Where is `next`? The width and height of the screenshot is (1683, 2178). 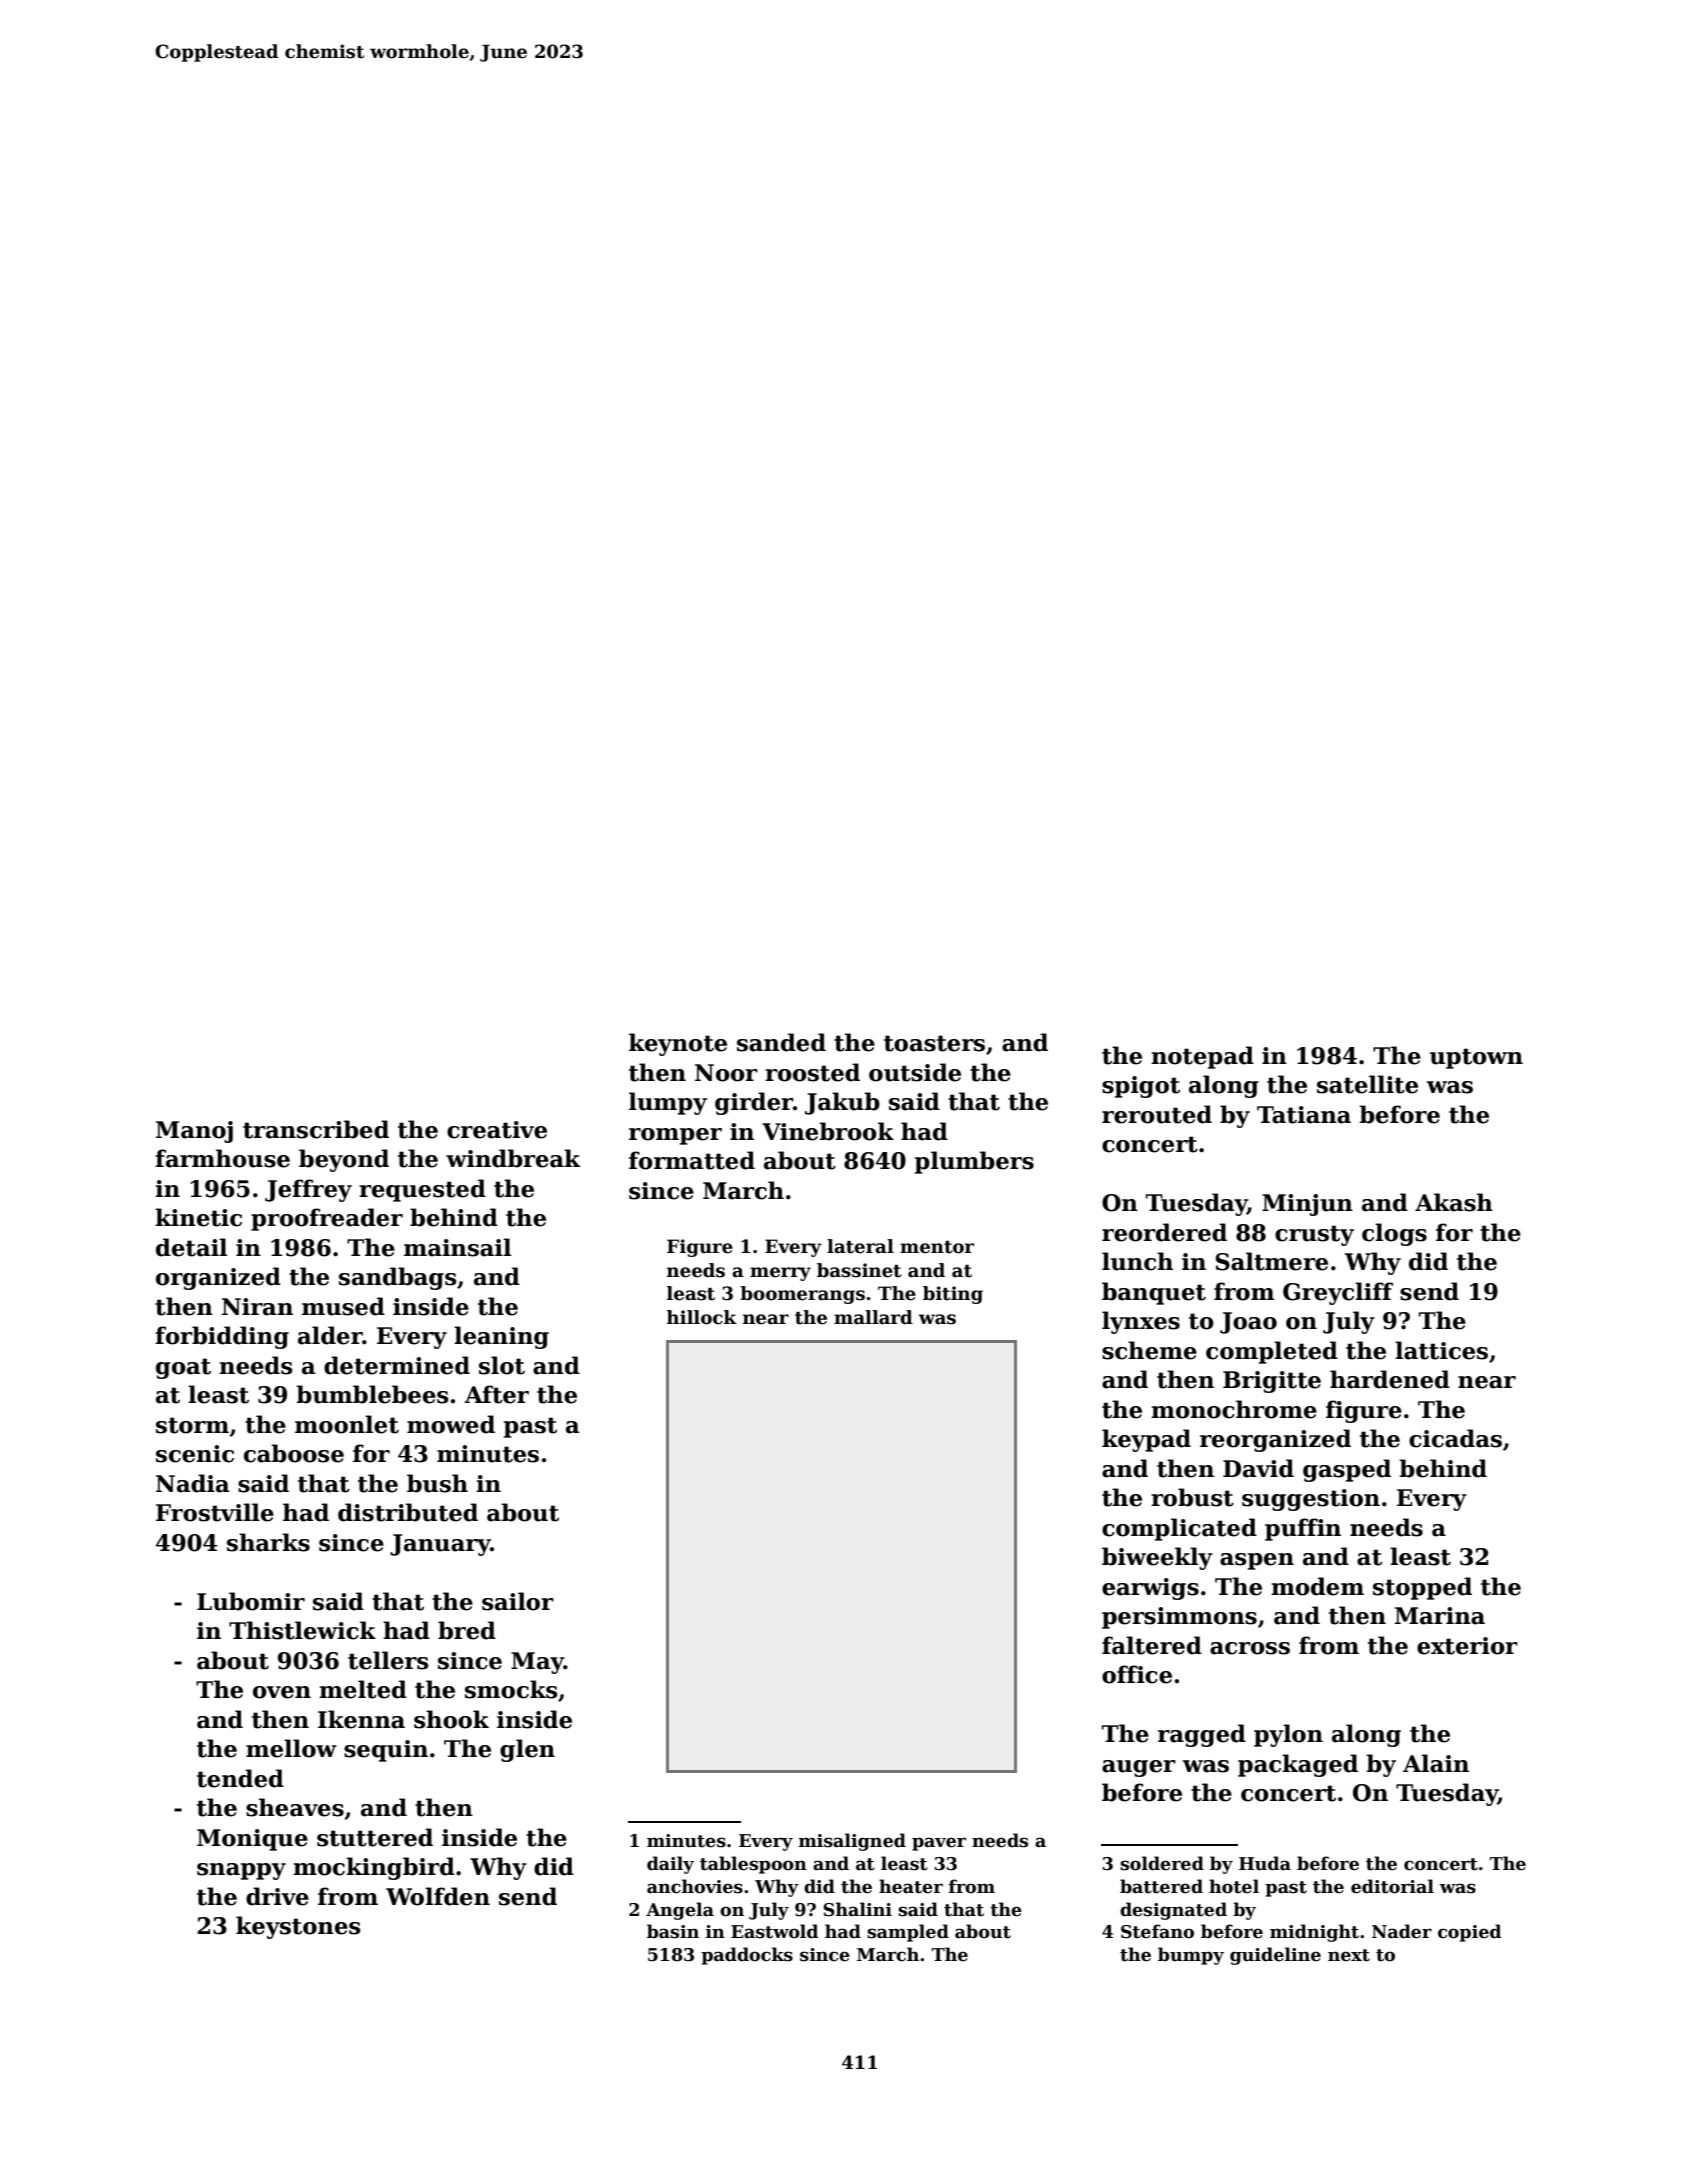
next is located at coordinates (1349, 1955).
